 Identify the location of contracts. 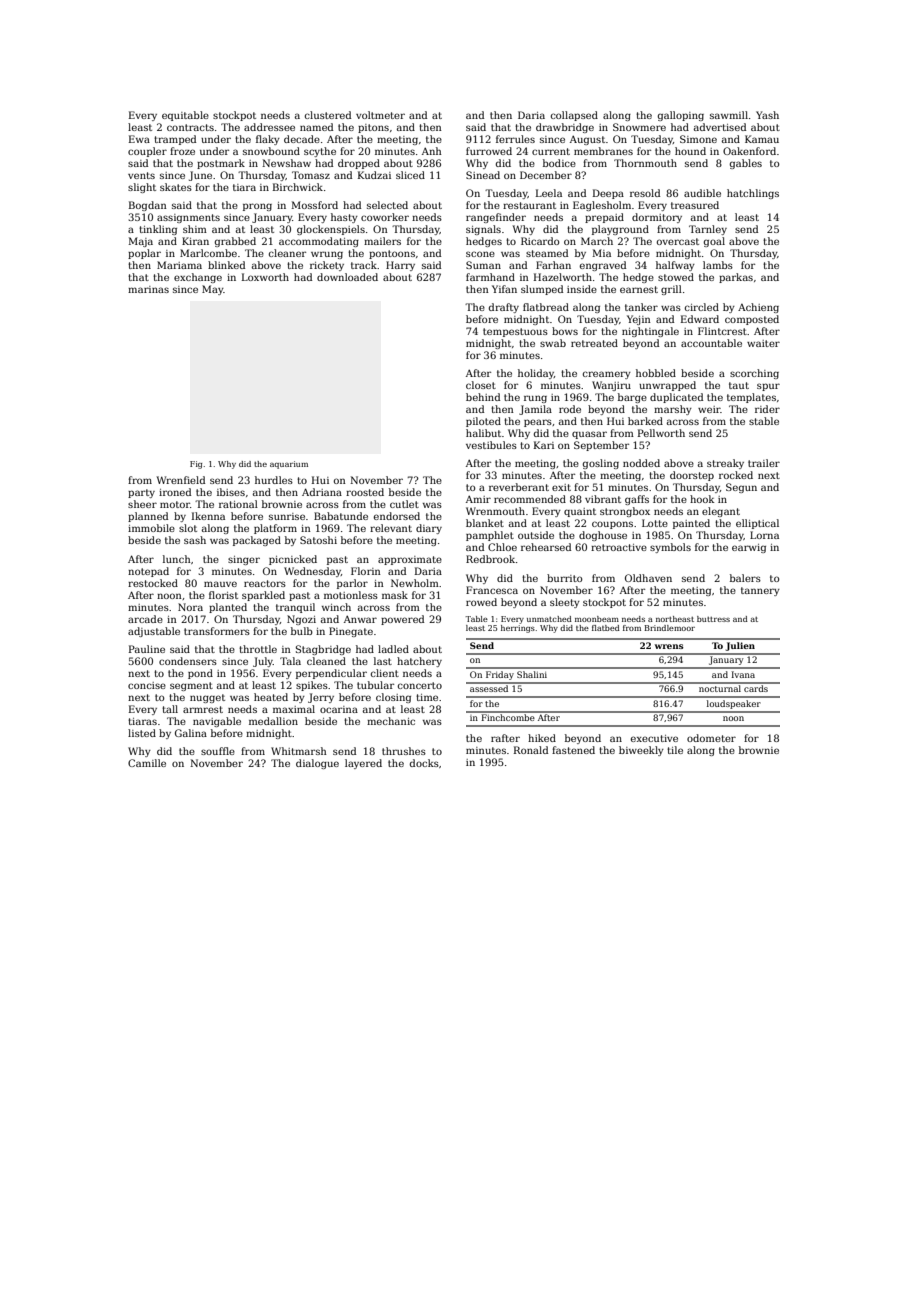
(190, 127).
